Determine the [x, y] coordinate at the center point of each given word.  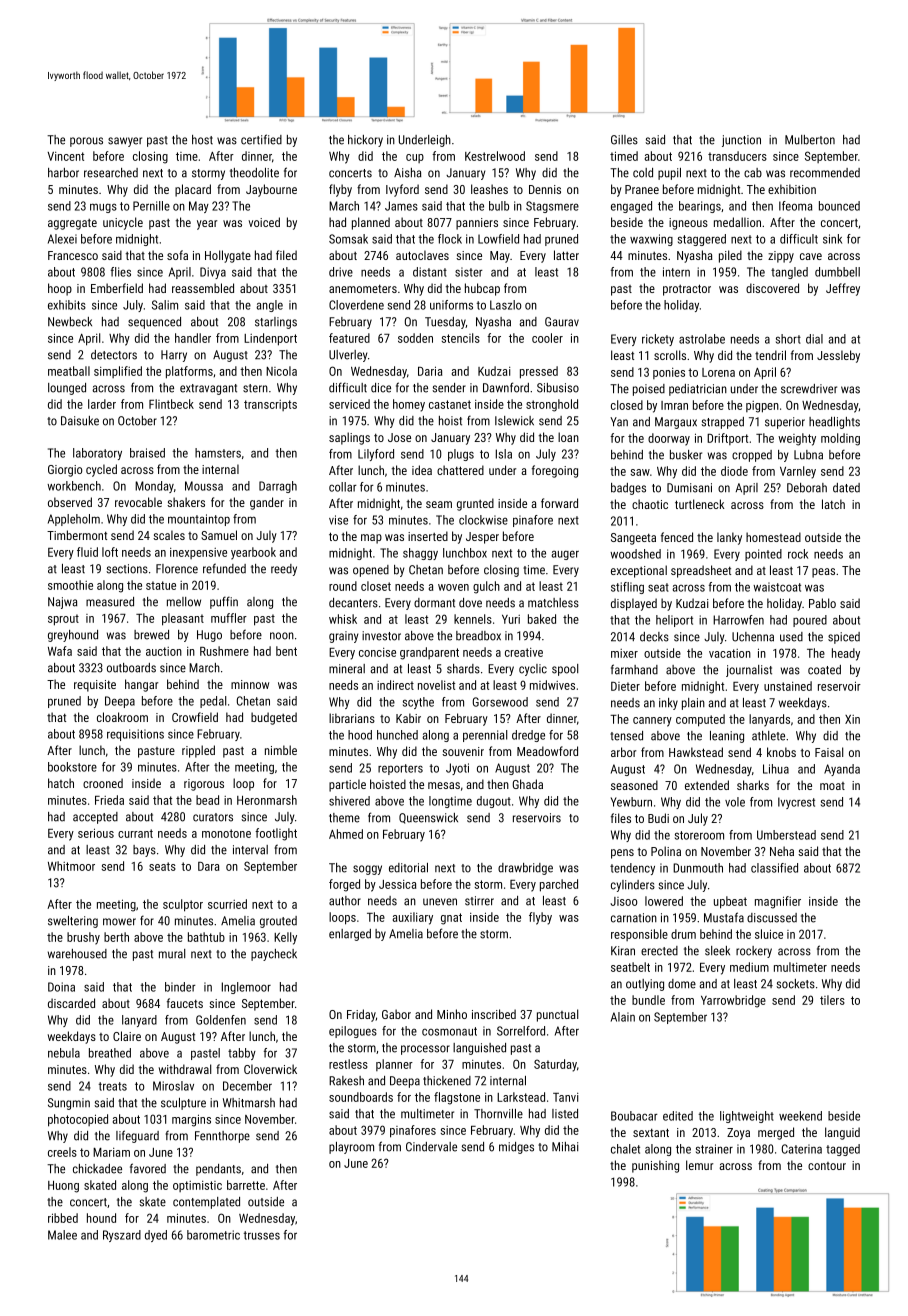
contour [827, 1166]
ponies [669, 373]
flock [450, 239]
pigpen [762, 407]
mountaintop [199, 520]
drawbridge [525, 869]
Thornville [498, 1114]
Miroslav [173, 1086]
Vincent [65, 156]
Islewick [514, 421]
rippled [198, 751]
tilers [832, 1000]
